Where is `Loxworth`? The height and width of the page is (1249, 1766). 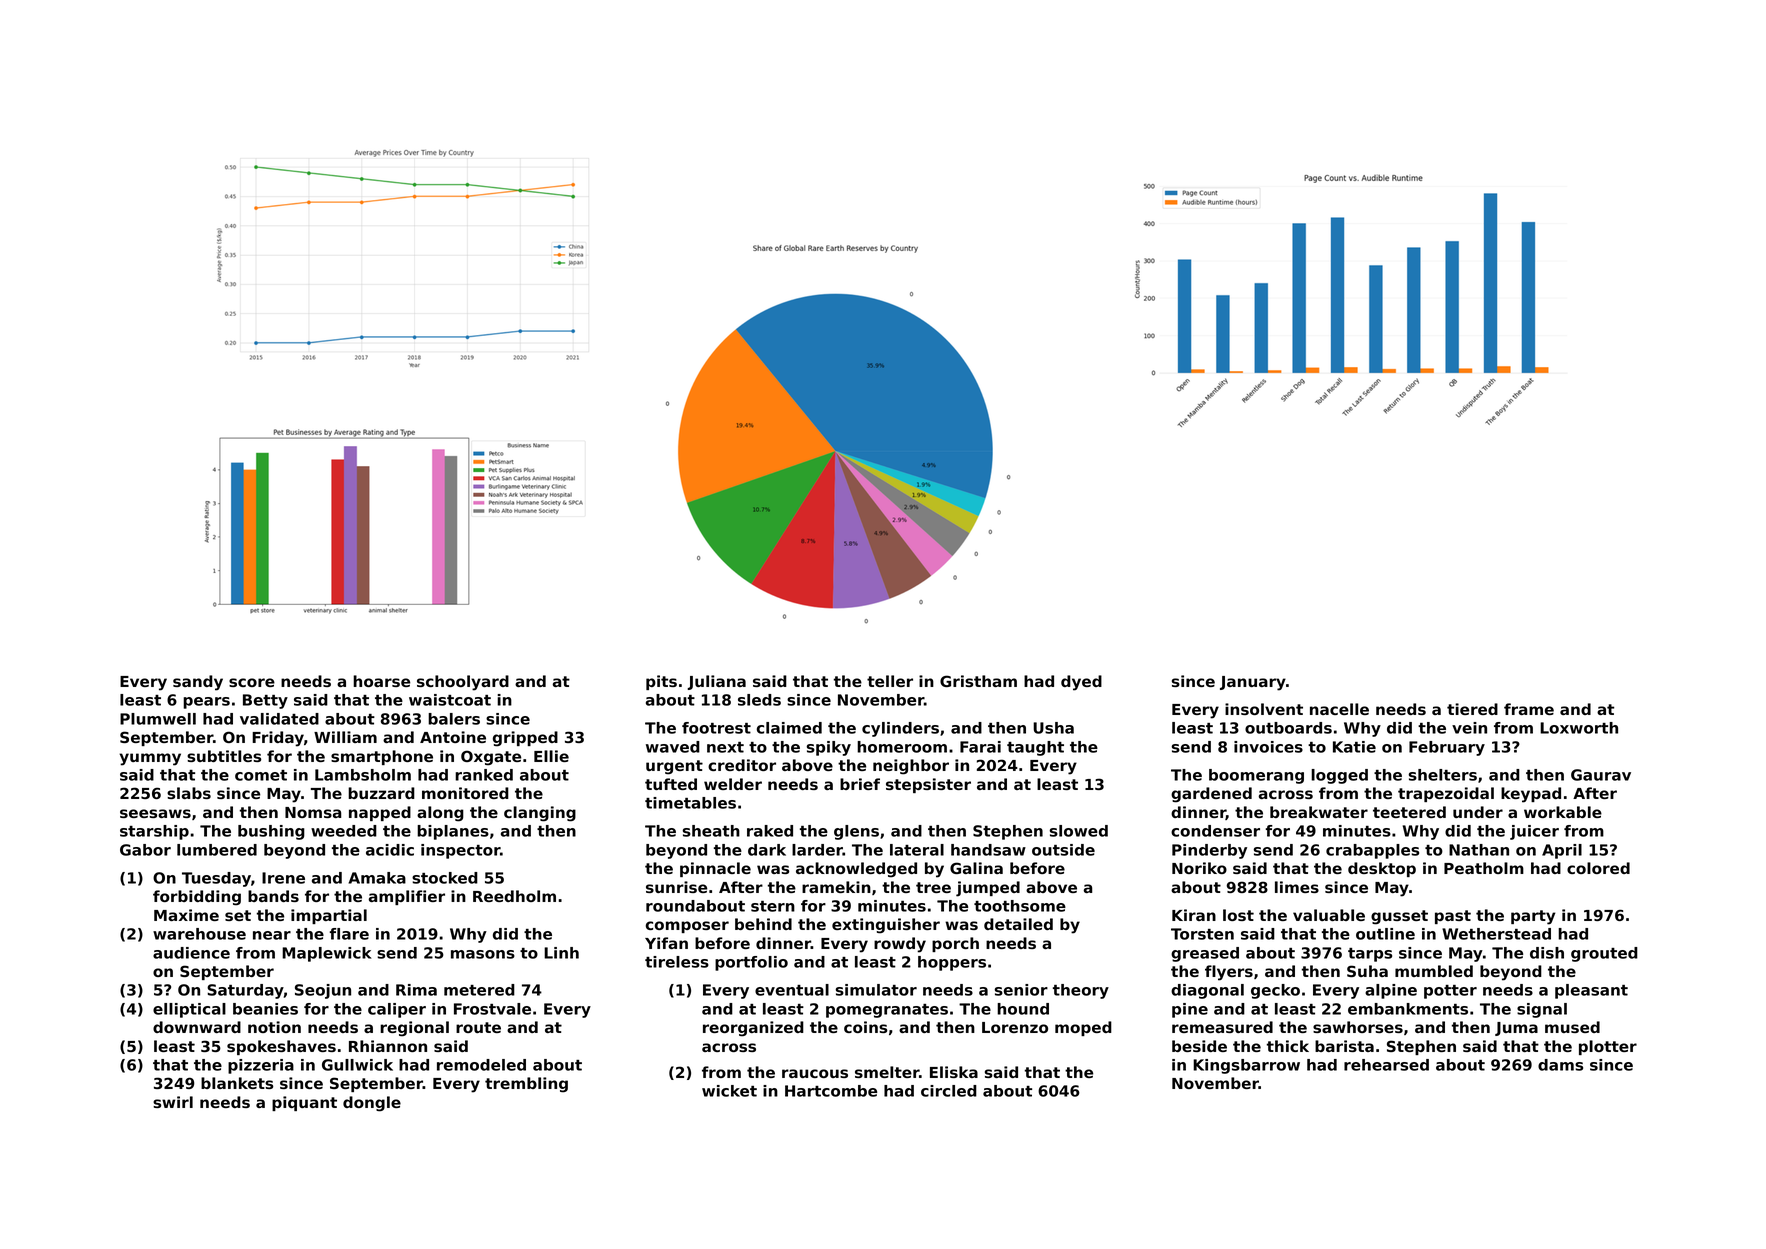 Loxworth is located at coordinates (1579, 728).
